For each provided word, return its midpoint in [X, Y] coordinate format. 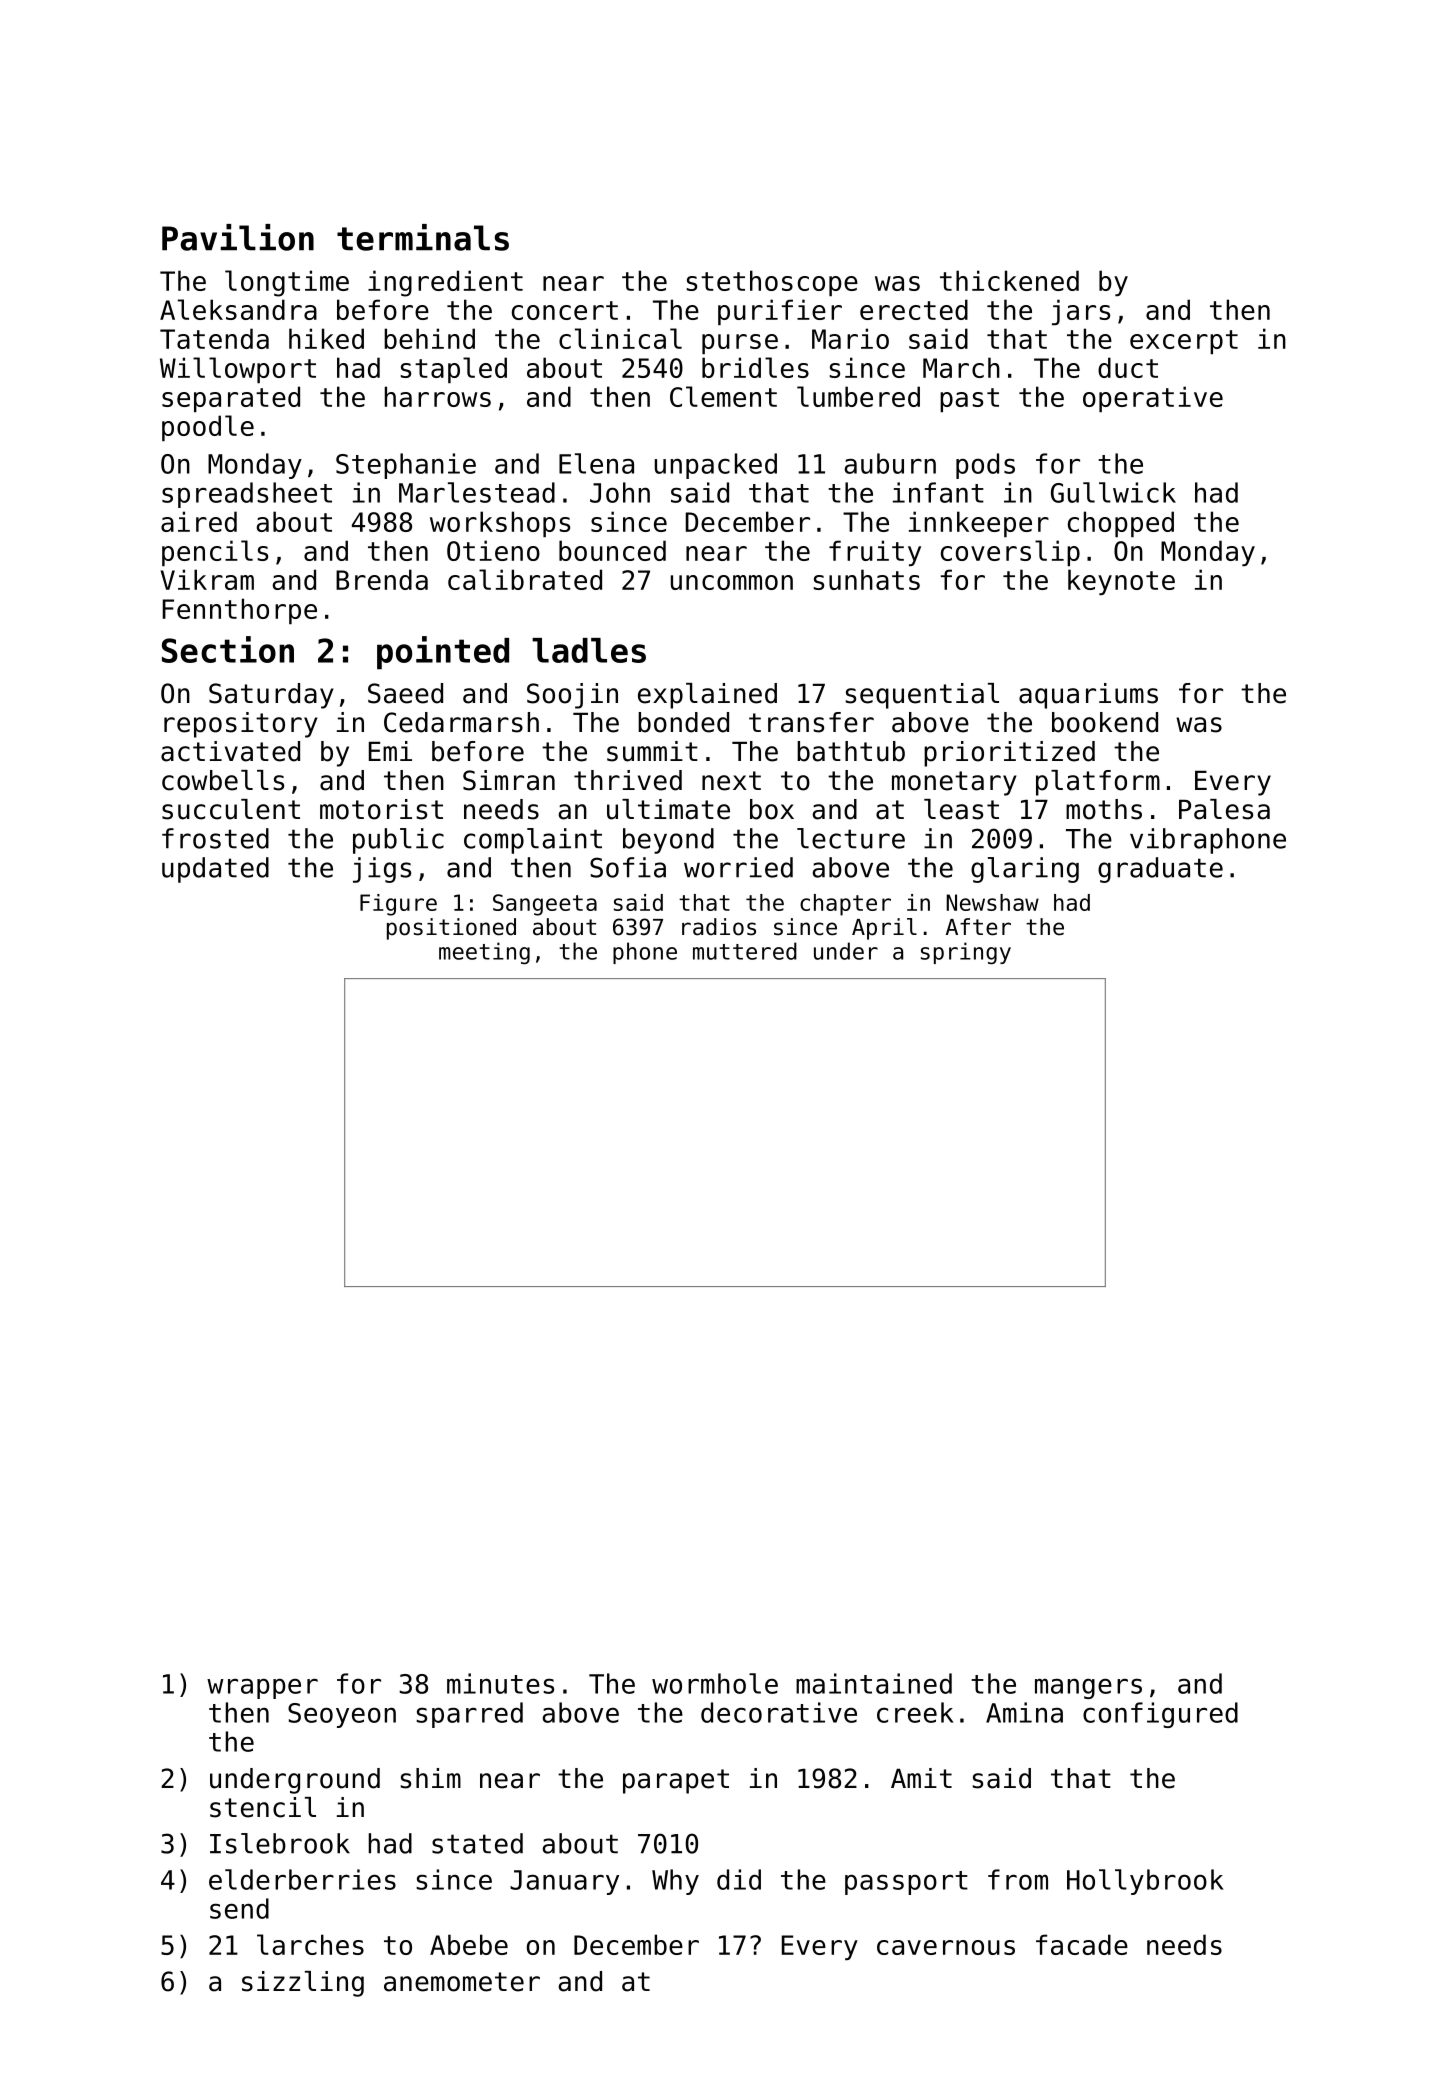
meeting [484, 953]
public [398, 841]
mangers [1088, 1688]
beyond [668, 841]
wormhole [715, 1683]
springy [966, 953]
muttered [745, 951]
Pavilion [238, 237]
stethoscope [772, 283]
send [239, 1908]
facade [1082, 1944]
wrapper [262, 1689]
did [739, 1879]
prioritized [1009, 754]
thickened [1009, 280]
